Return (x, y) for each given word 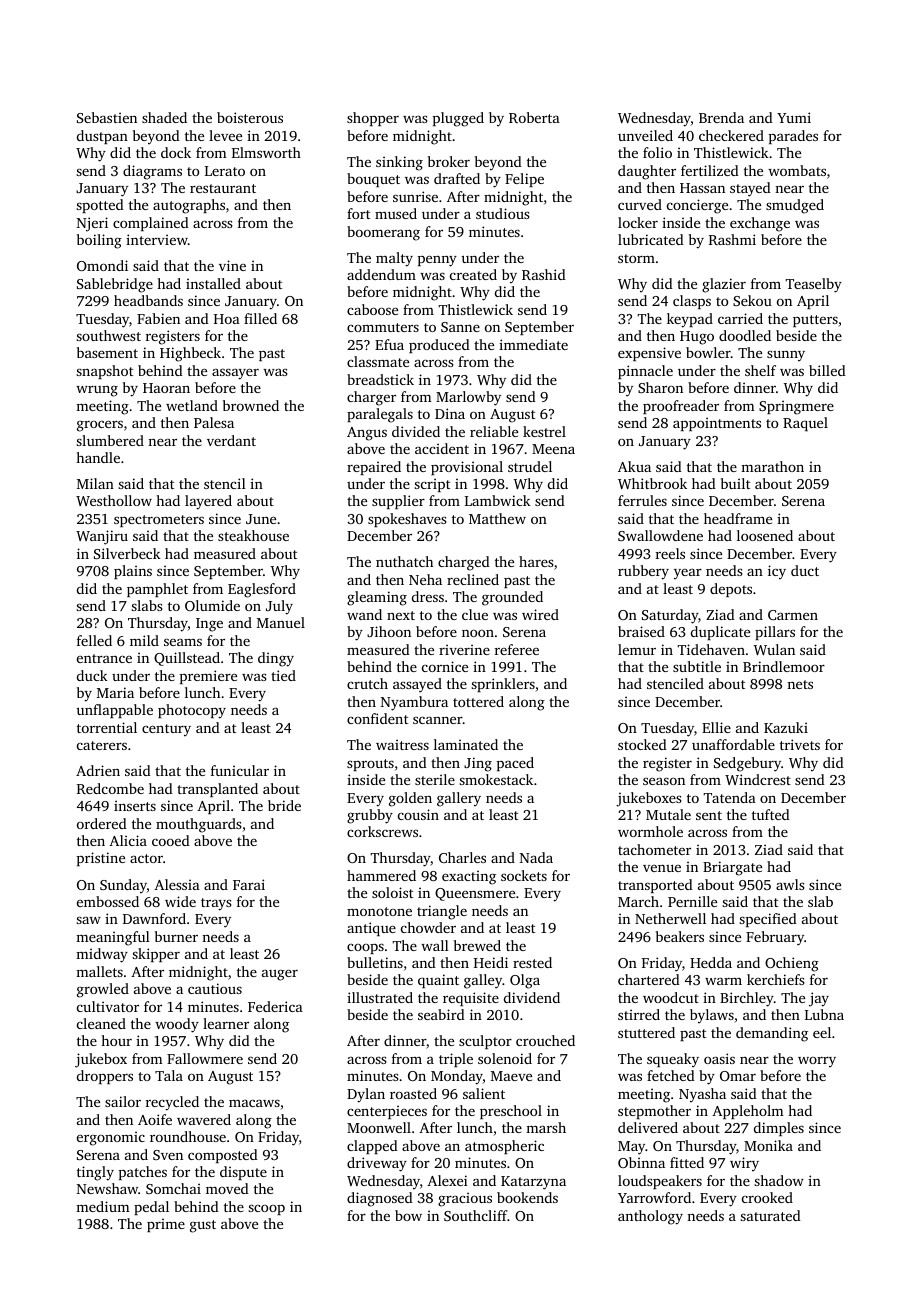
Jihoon (389, 631)
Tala (169, 1075)
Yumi (794, 117)
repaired (374, 468)
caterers (102, 745)
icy (777, 572)
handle (98, 457)
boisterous (250, 117)
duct (805, 570)
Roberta (534, 117)
